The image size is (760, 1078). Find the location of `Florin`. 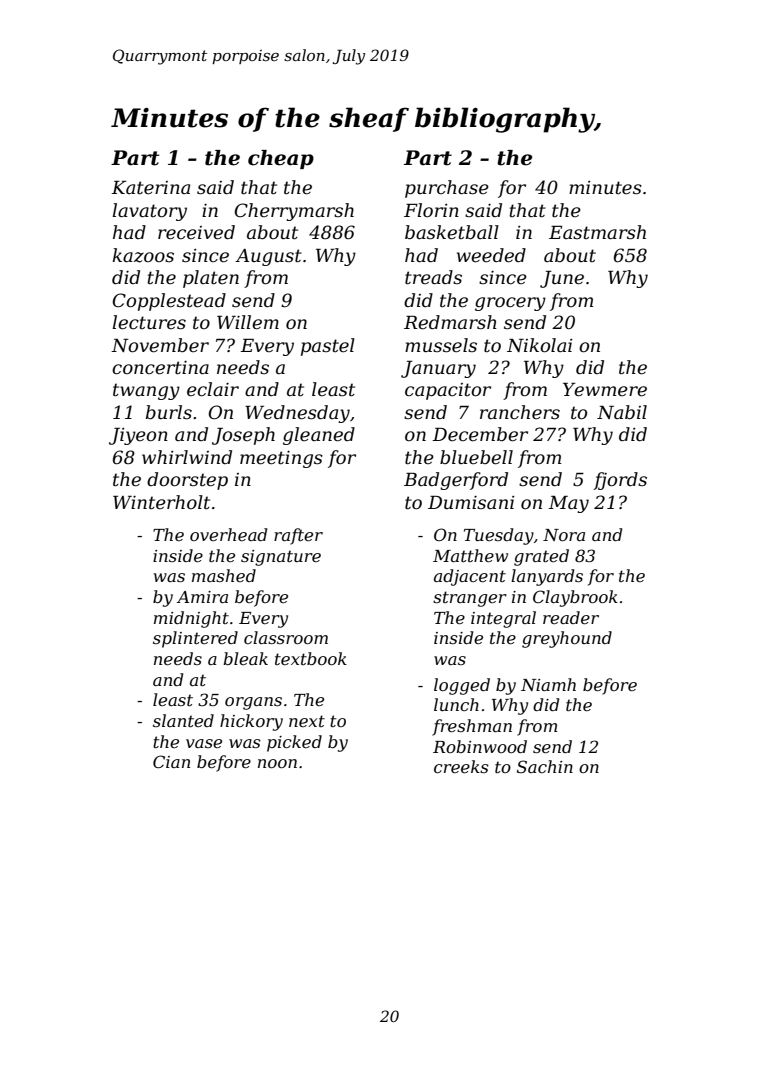

Florin is located at coordinates (431, 210).
